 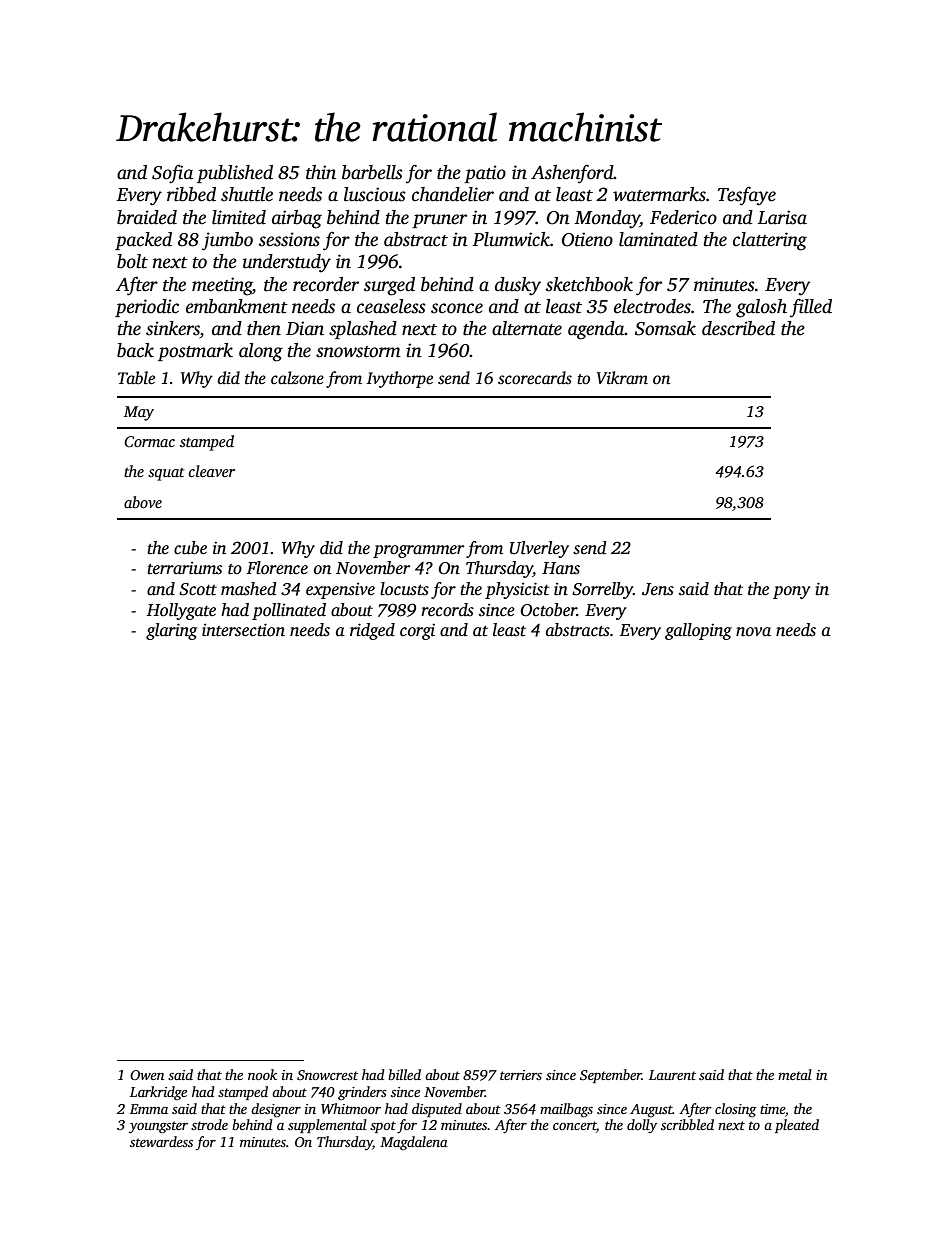 I want to click on nook, so click(x=262, y=1074).
